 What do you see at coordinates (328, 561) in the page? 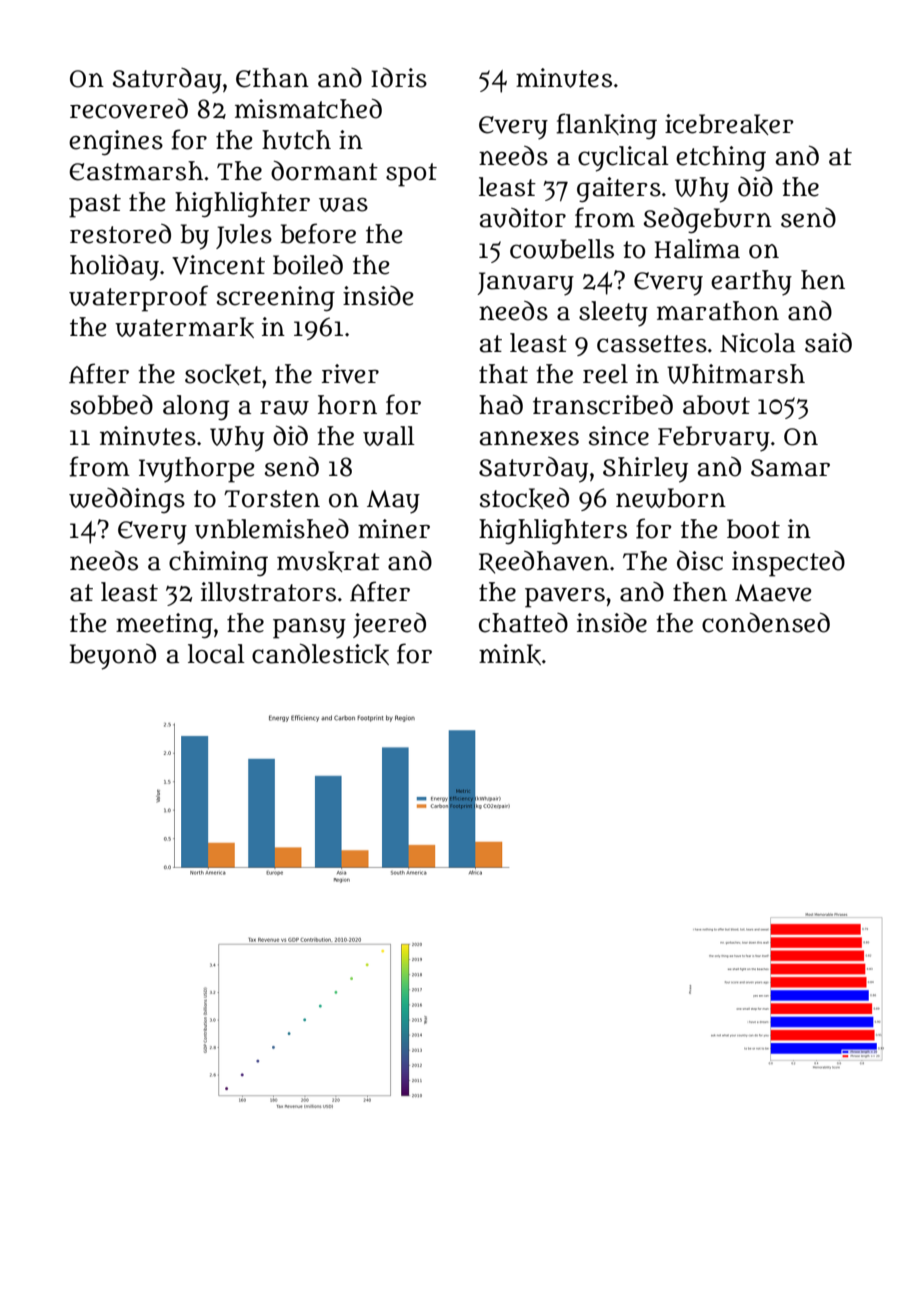
I see `muskrat` at bounding box center [328, 561].
